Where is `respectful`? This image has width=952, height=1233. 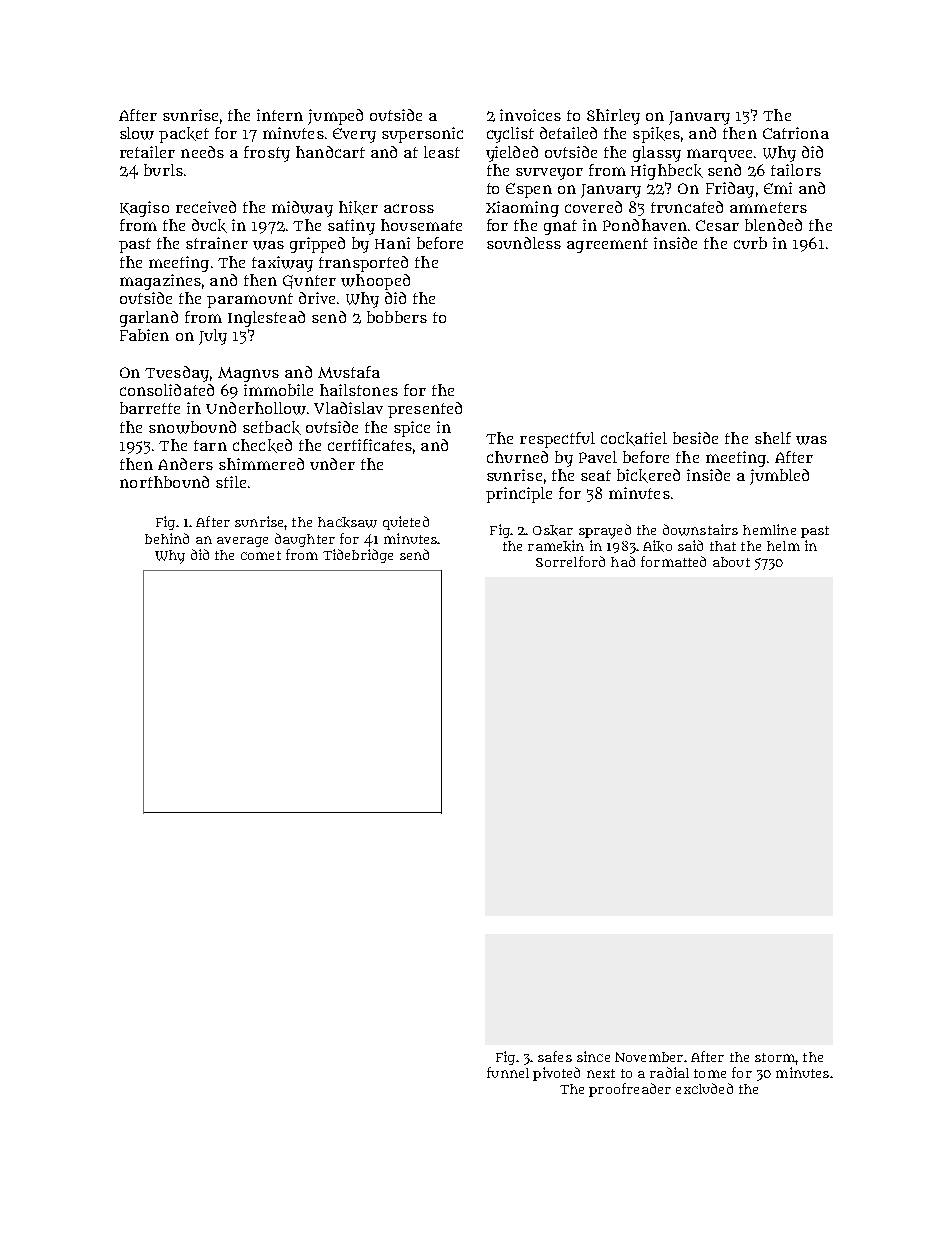
respectful is located at coordinates (557, 440).
